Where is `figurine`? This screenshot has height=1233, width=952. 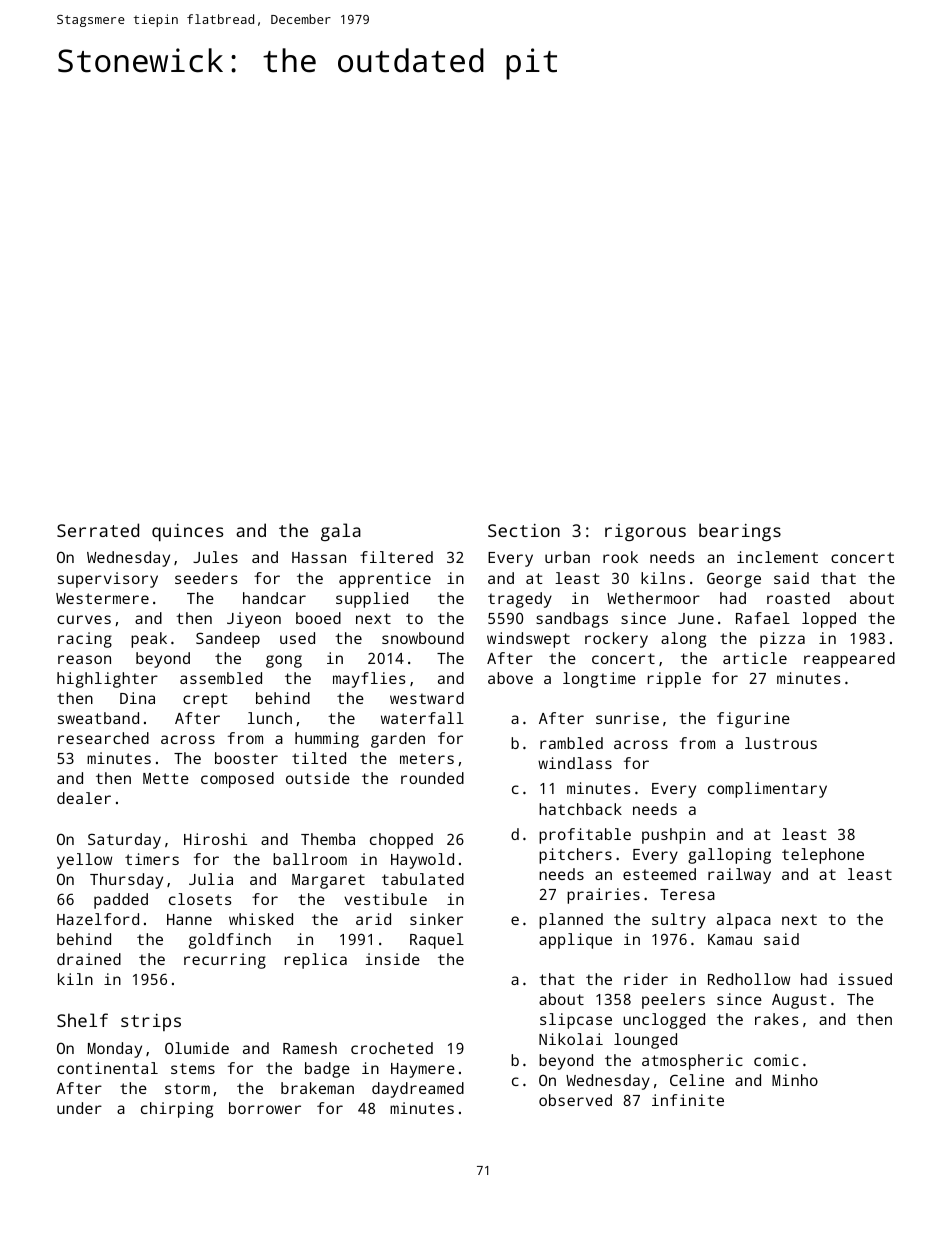 figurine is located at coordinates (753, 720).
